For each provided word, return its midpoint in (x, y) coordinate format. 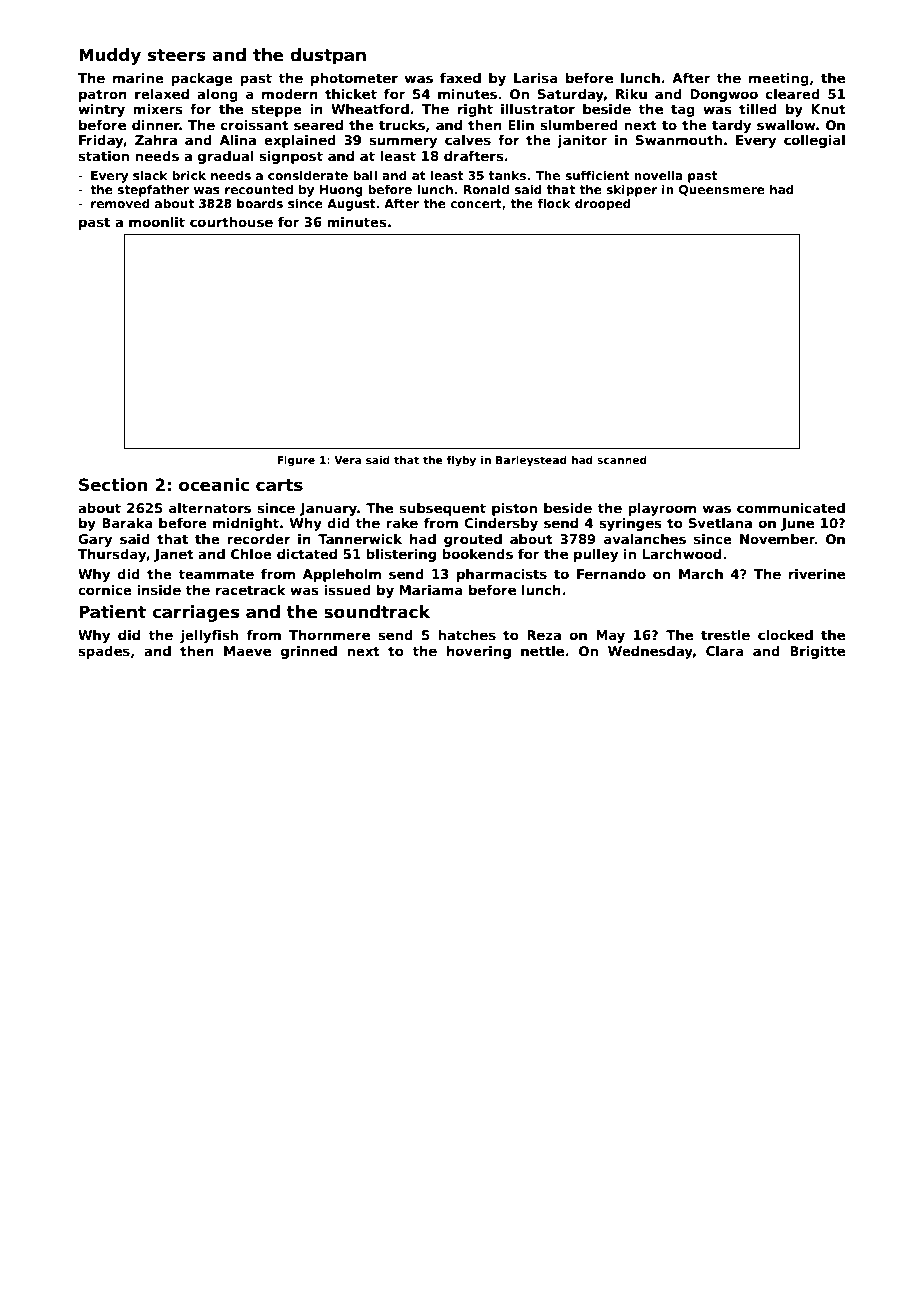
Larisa (536, 78)
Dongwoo (724, 95)
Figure (296, 461)
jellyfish (209, 636)
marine (138, 78)
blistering (401, 555)
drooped (603, 204)
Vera (347, 460)
